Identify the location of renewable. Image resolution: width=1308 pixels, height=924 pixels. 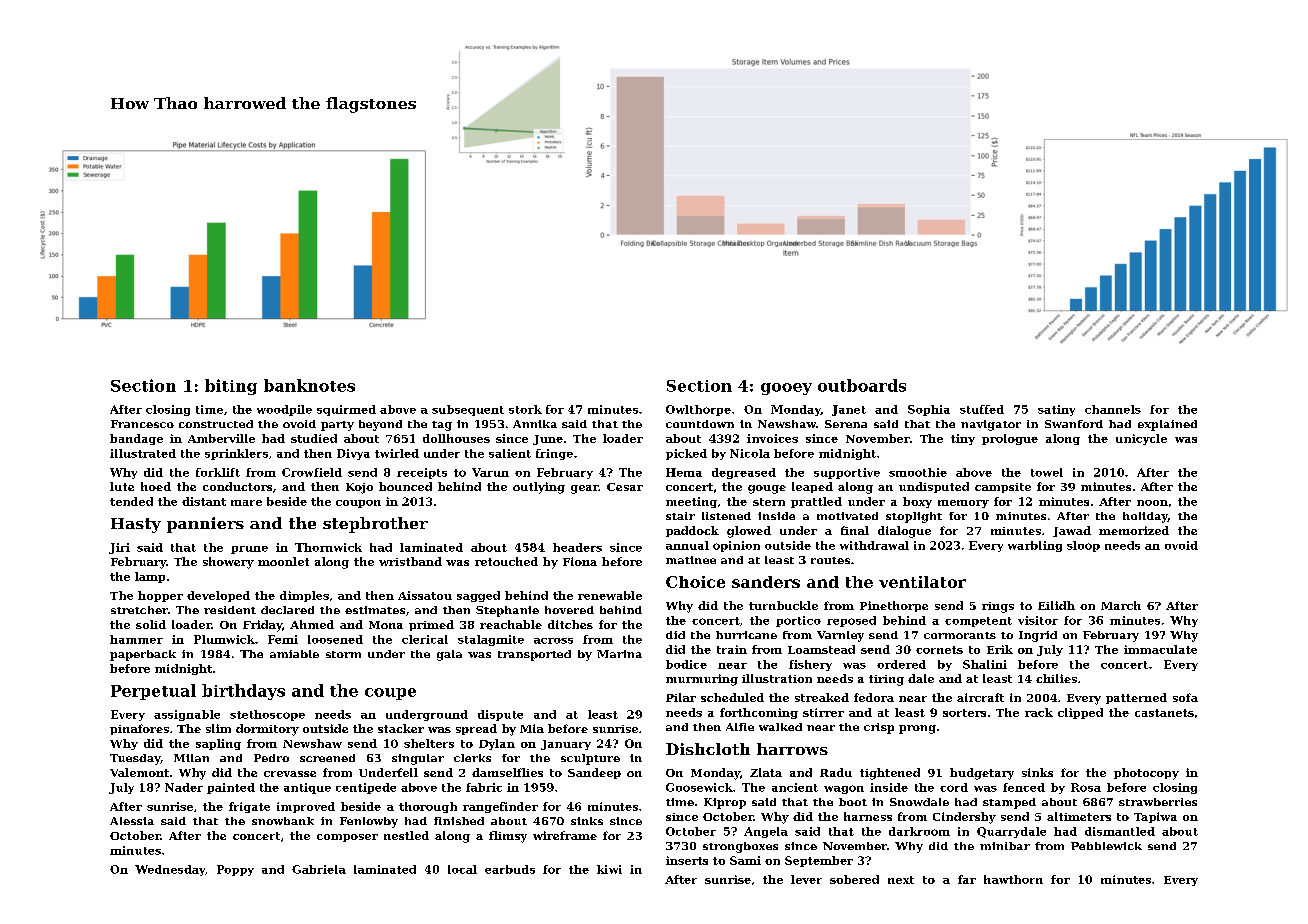
(610, 595).
